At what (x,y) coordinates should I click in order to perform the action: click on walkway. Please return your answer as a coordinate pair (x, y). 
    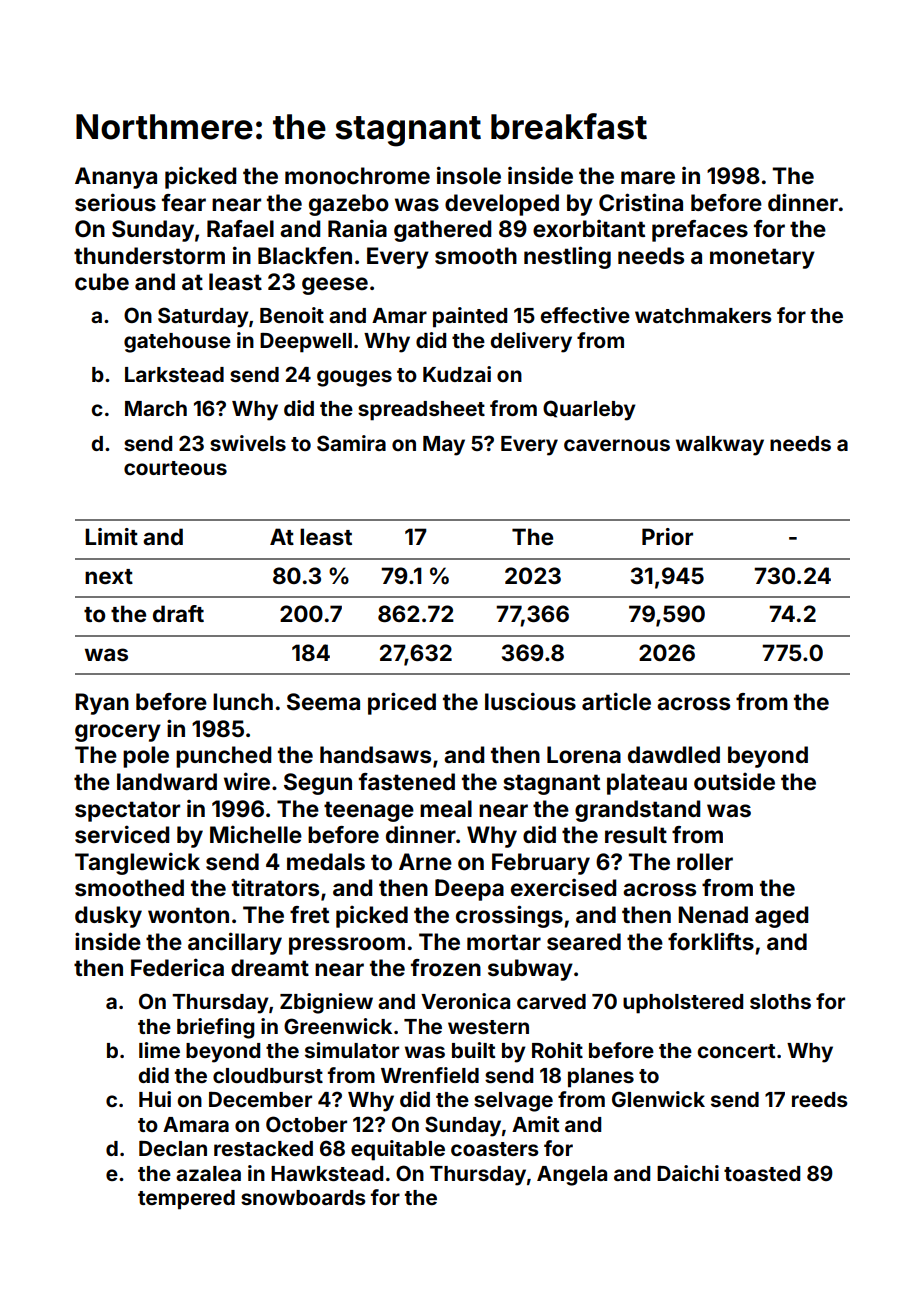
    Looking at the image, I should click on (720, 446).
